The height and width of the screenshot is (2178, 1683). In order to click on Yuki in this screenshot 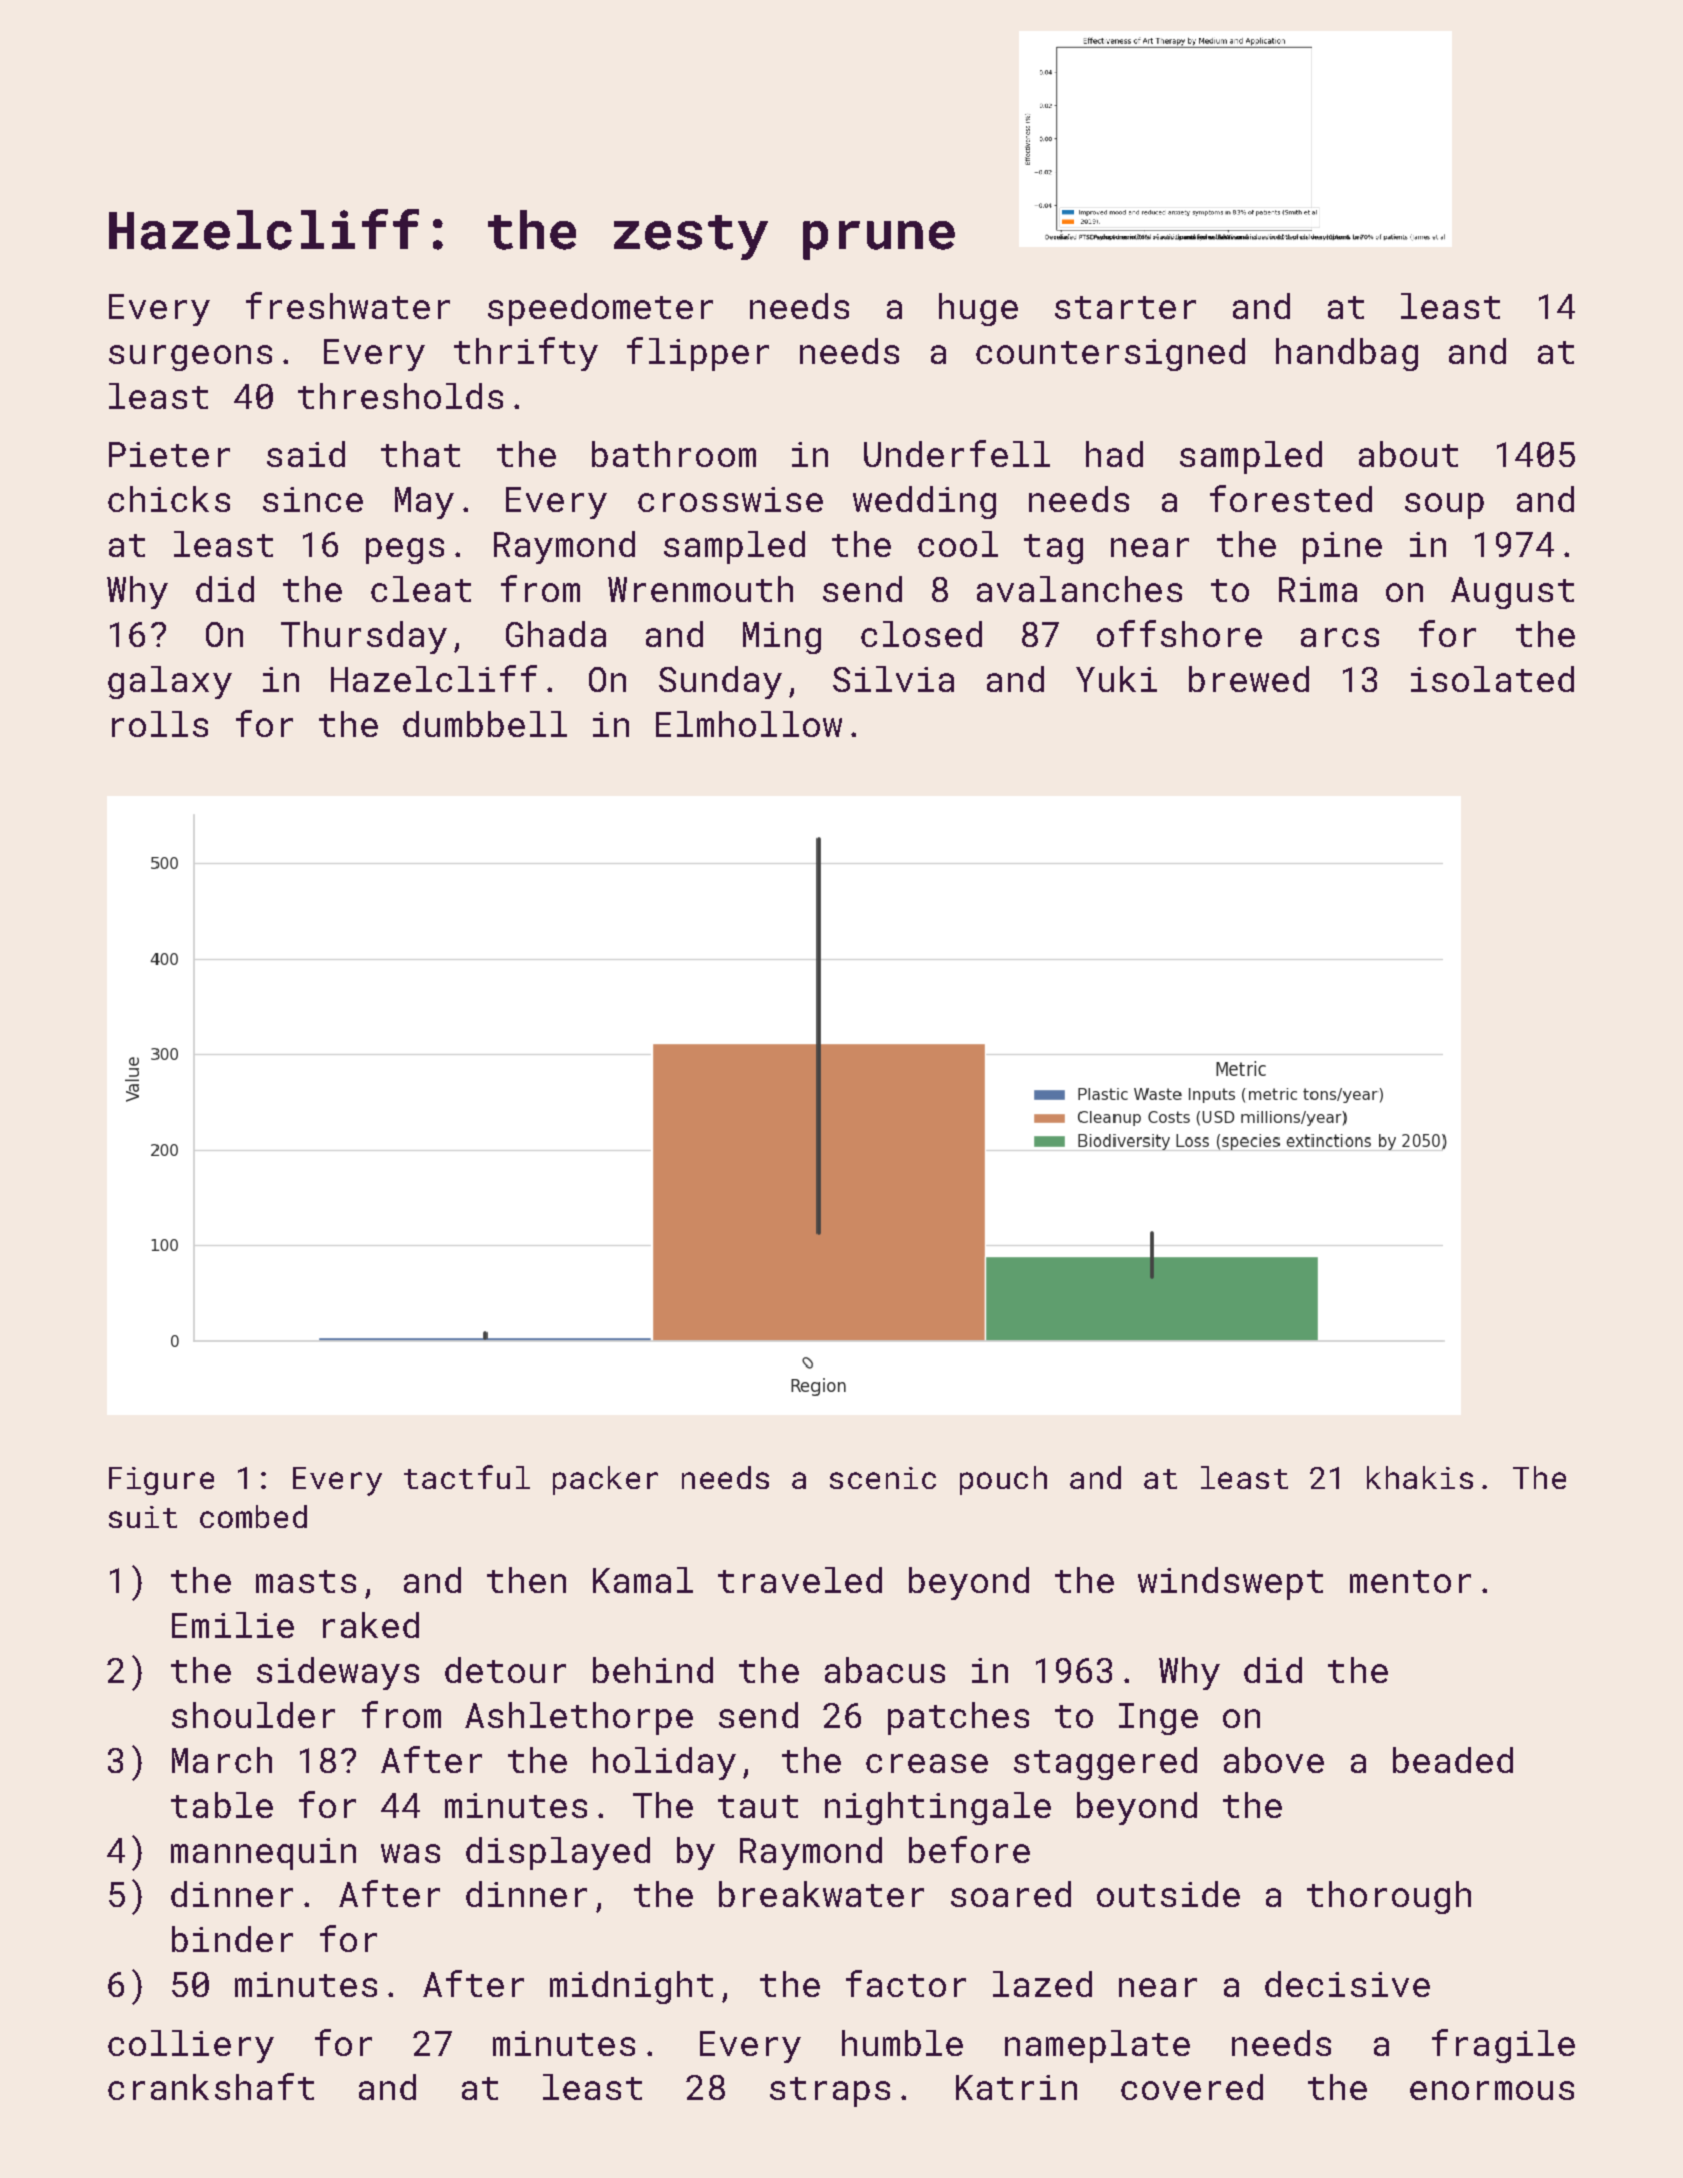, I will do `click(1116, 679)`.
